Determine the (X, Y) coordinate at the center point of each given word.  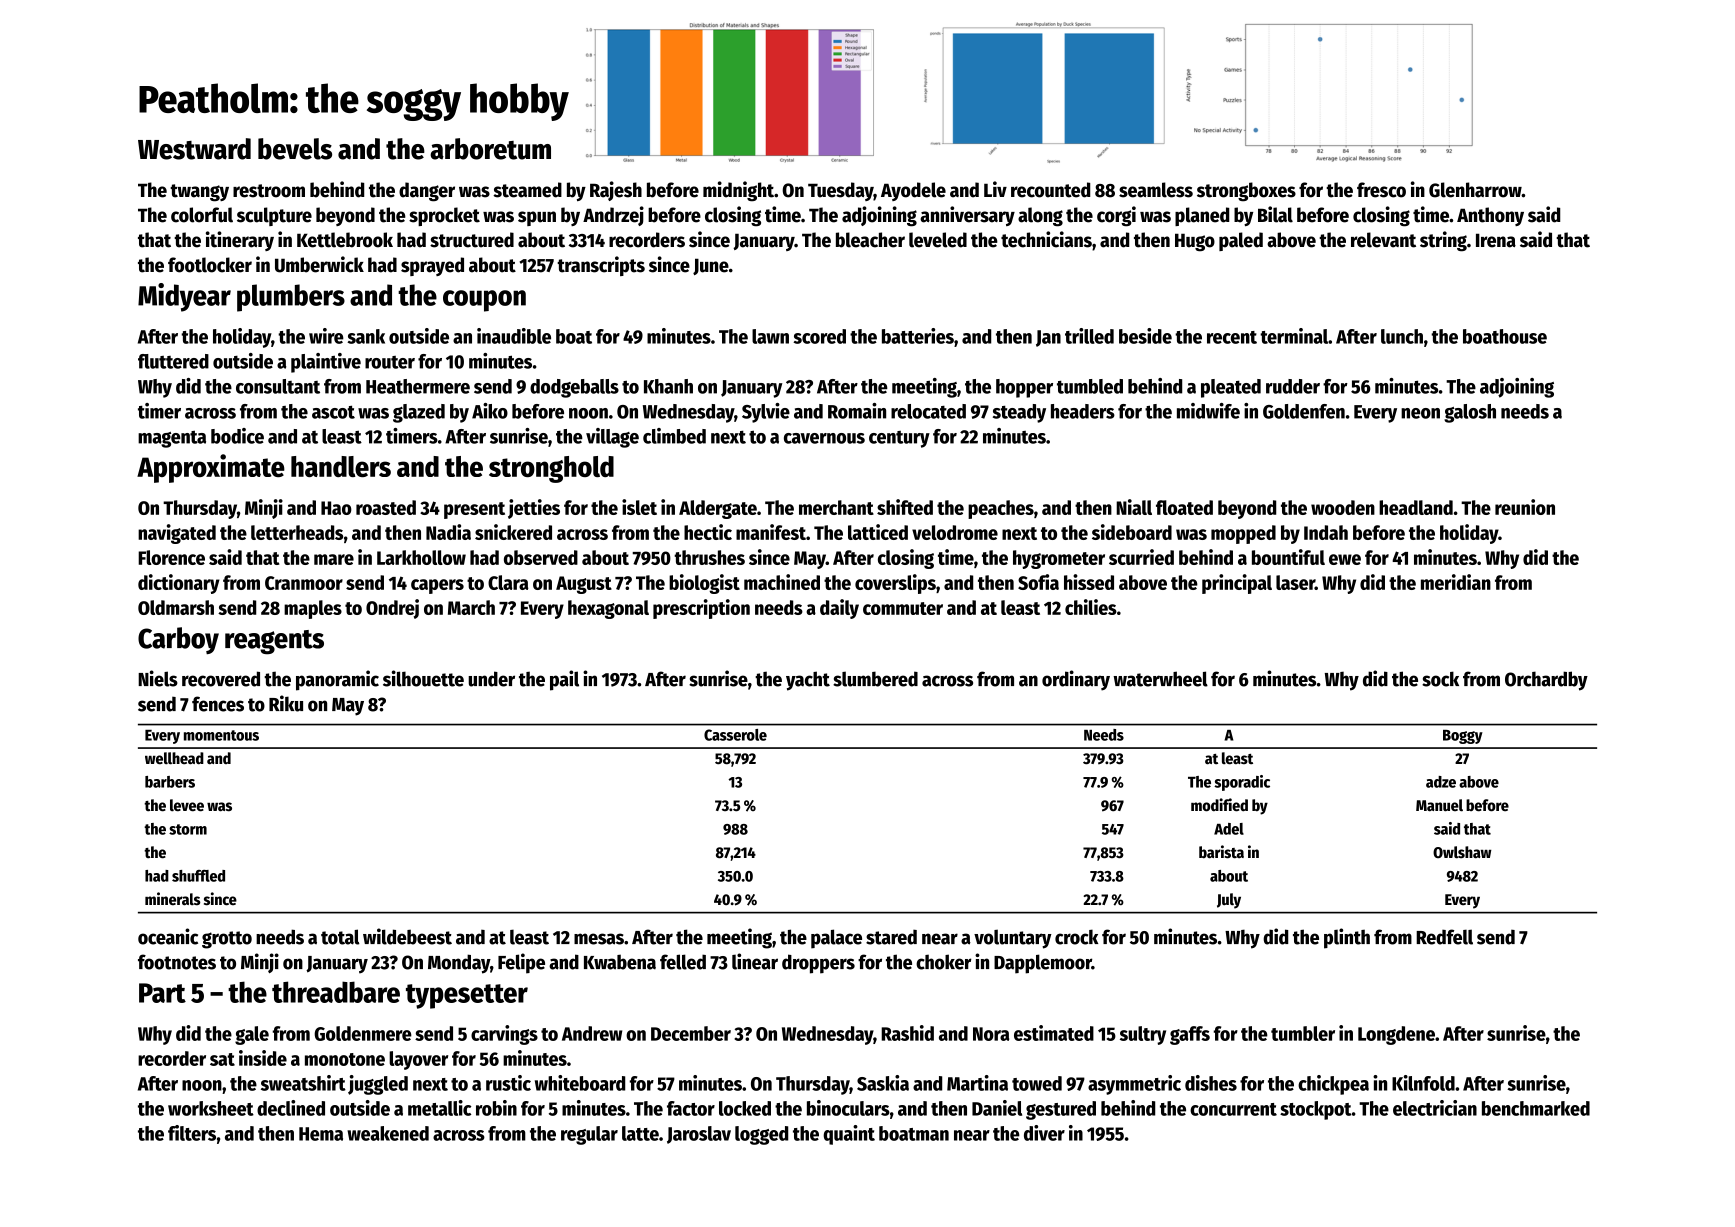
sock (1440, 679)
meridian (1456, 582)
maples (313, 609)
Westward (194, 149)
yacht (808, 681)
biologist (704, 584)
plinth (1347, 938)
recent (1232, 337)
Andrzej (613, 216)
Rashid (907, 1033)
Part (162, 993)
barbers (170, 782)
